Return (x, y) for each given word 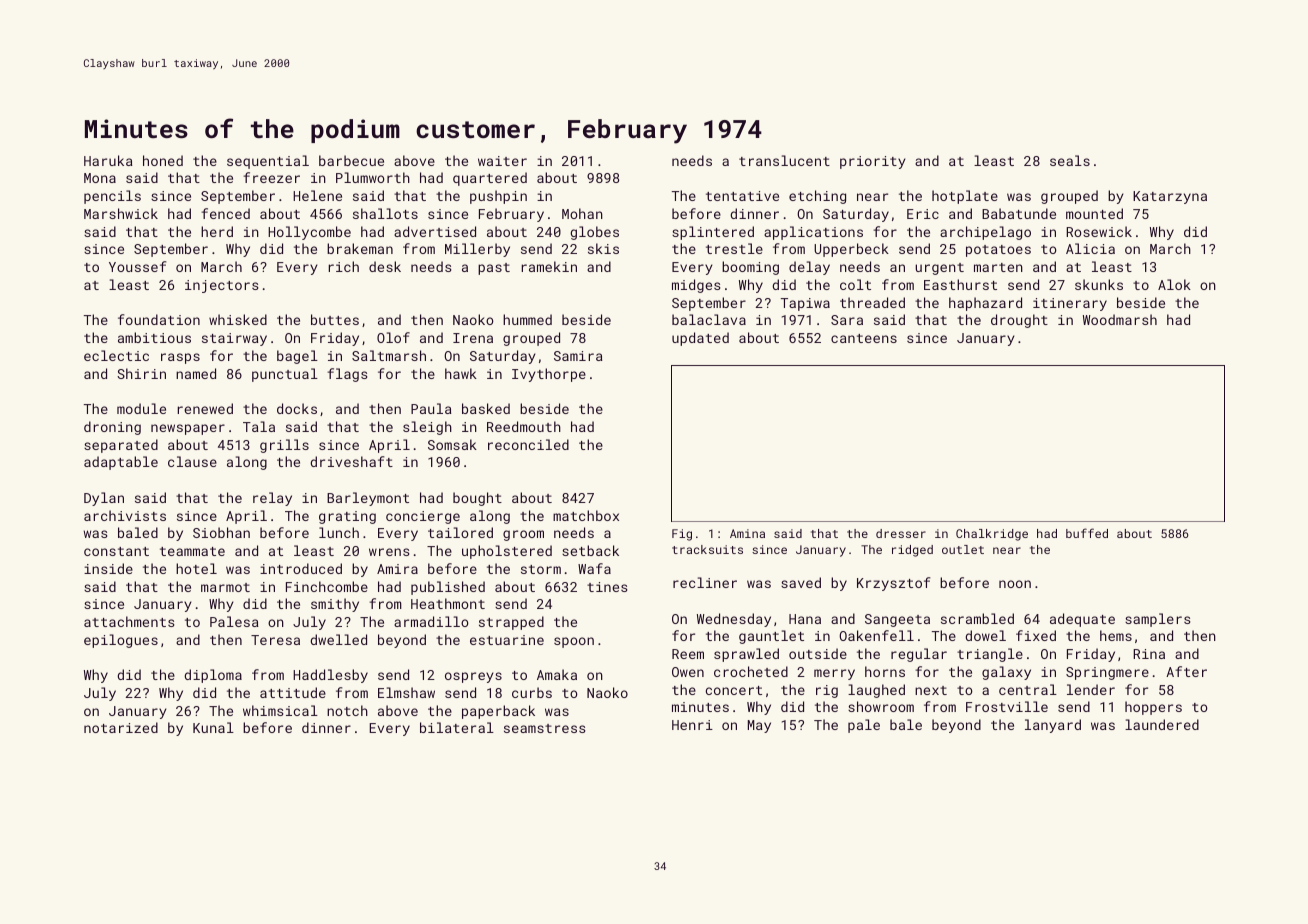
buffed (1087, 533)
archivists (125, 515)
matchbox (586, 515)
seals (1070, 160)
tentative (742, 196)
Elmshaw (406, 692)
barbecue (351, 160)
